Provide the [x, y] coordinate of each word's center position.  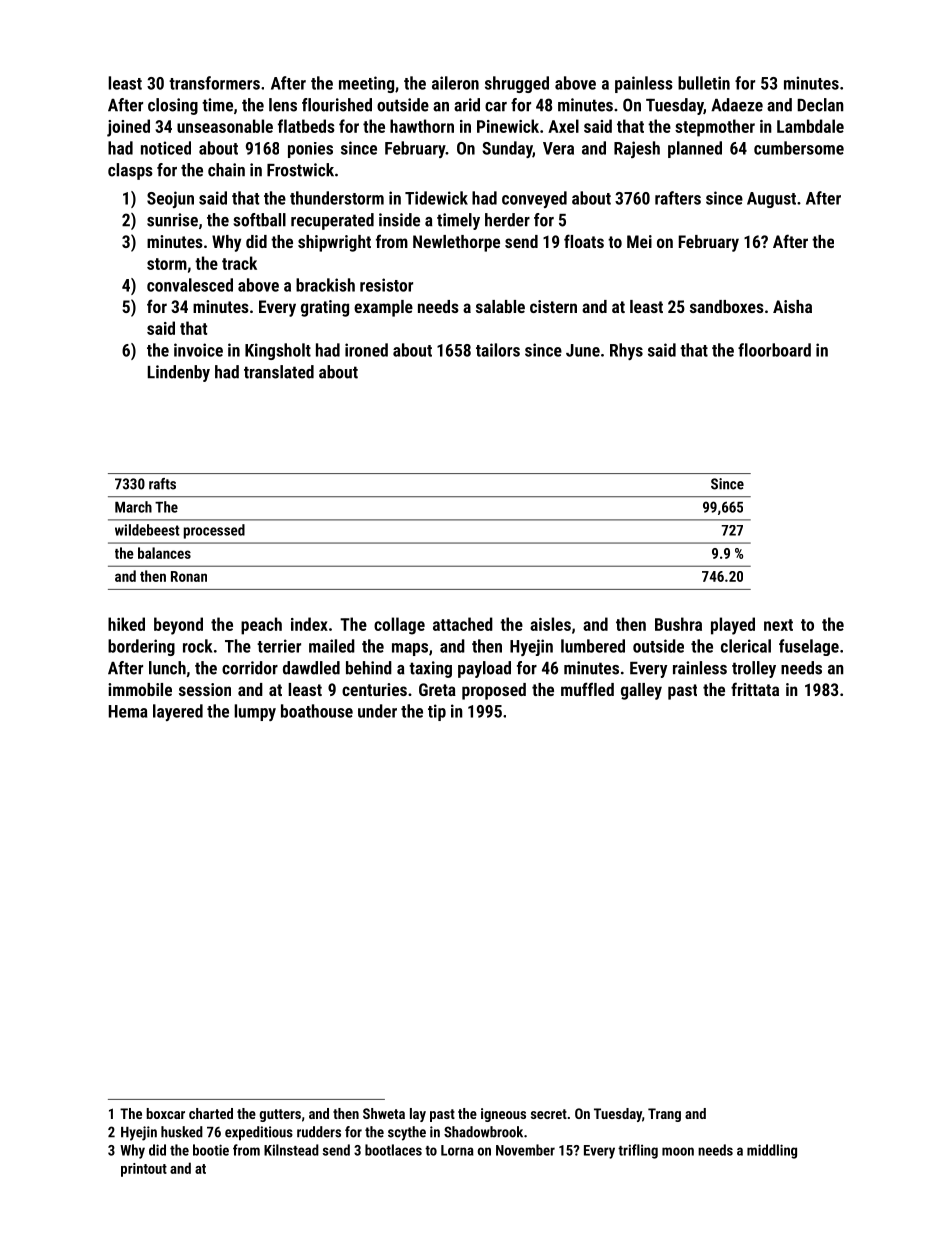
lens [283, 105]
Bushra [678, 624]
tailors [498, 350]
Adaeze [737, 105]
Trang [664, 1115]
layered [178, 712]
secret [549, 1114]
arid [467, 105]
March [133, 507]
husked [182, 1132]
